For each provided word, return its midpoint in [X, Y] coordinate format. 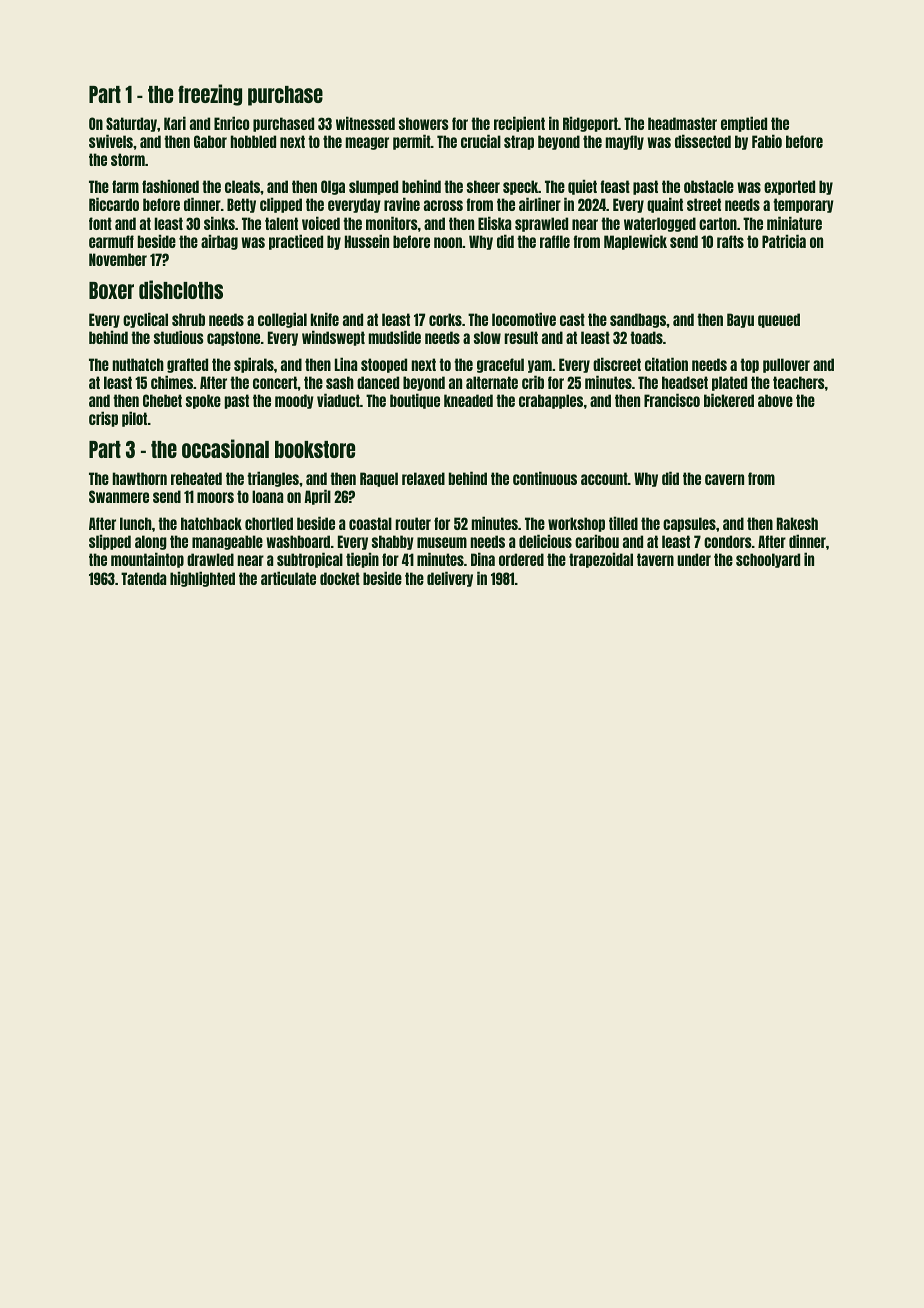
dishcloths [181, 289]
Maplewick [635, 242]
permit [412, 142]
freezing [210, 95]
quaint [665, 205]
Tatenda [143, 578]
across [443, 205]
